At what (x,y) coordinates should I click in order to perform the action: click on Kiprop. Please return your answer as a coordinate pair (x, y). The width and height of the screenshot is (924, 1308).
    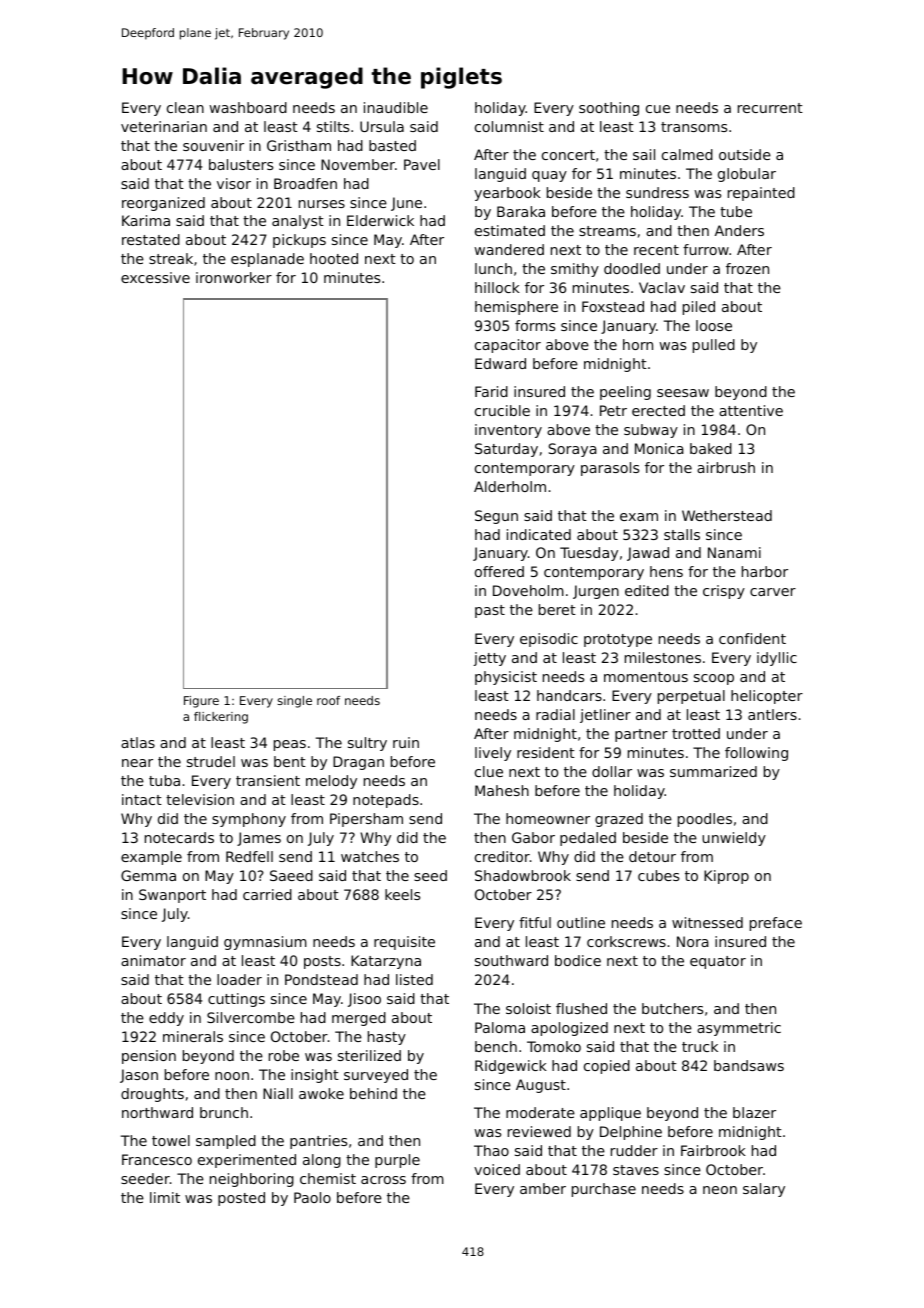
    Looking at the image, I should click on (726, 877).
